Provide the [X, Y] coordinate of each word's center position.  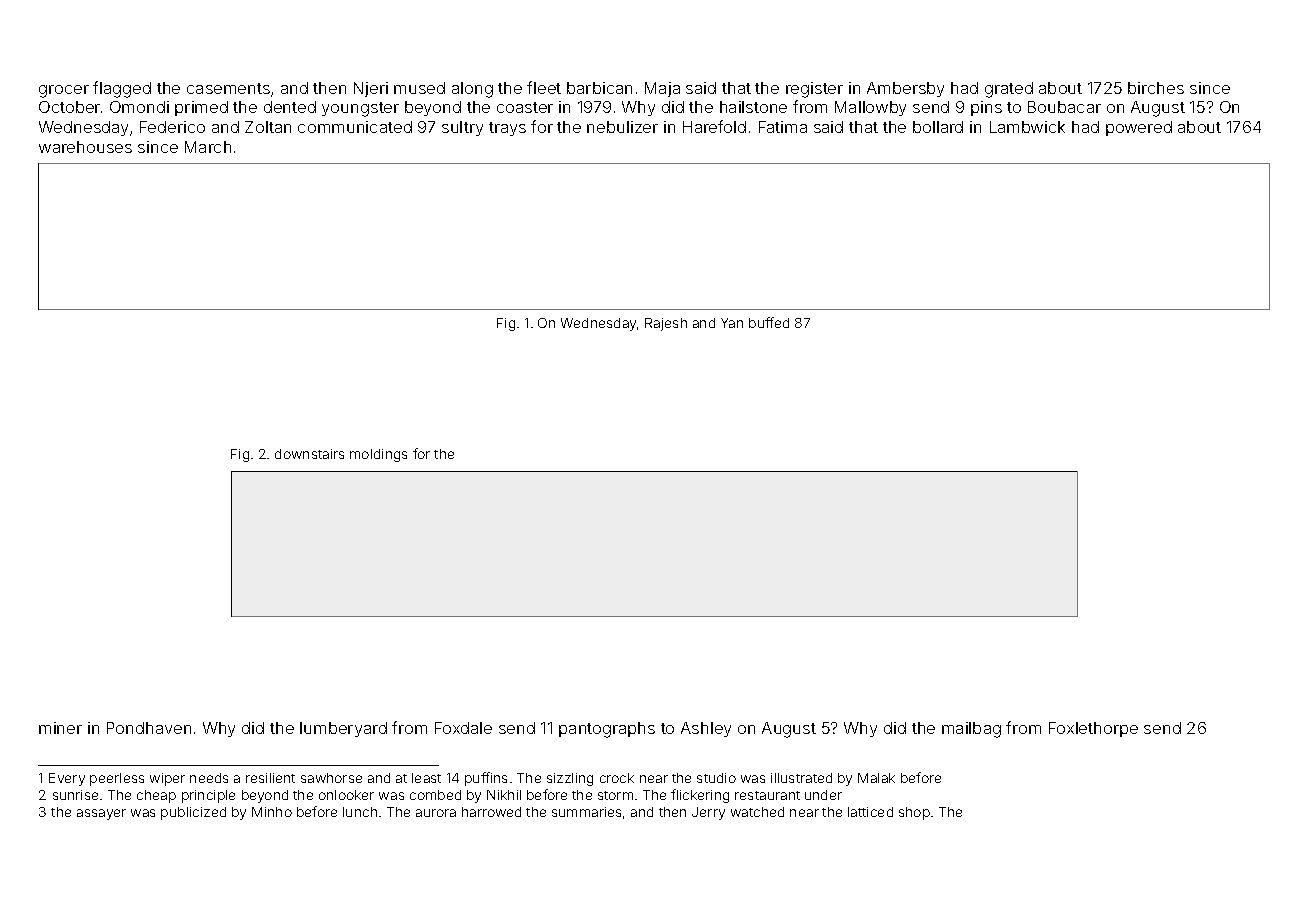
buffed [769, 322]
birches [1156, 88]
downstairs [309, 454]
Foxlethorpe [1093, 729]
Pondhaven [149, 728]
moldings [378, 455]
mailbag [971, 730]
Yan [732, 323]
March [208, 147]
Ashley [706, 729]
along [472, 90]
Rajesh [666, 324]
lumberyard [343, 729]
